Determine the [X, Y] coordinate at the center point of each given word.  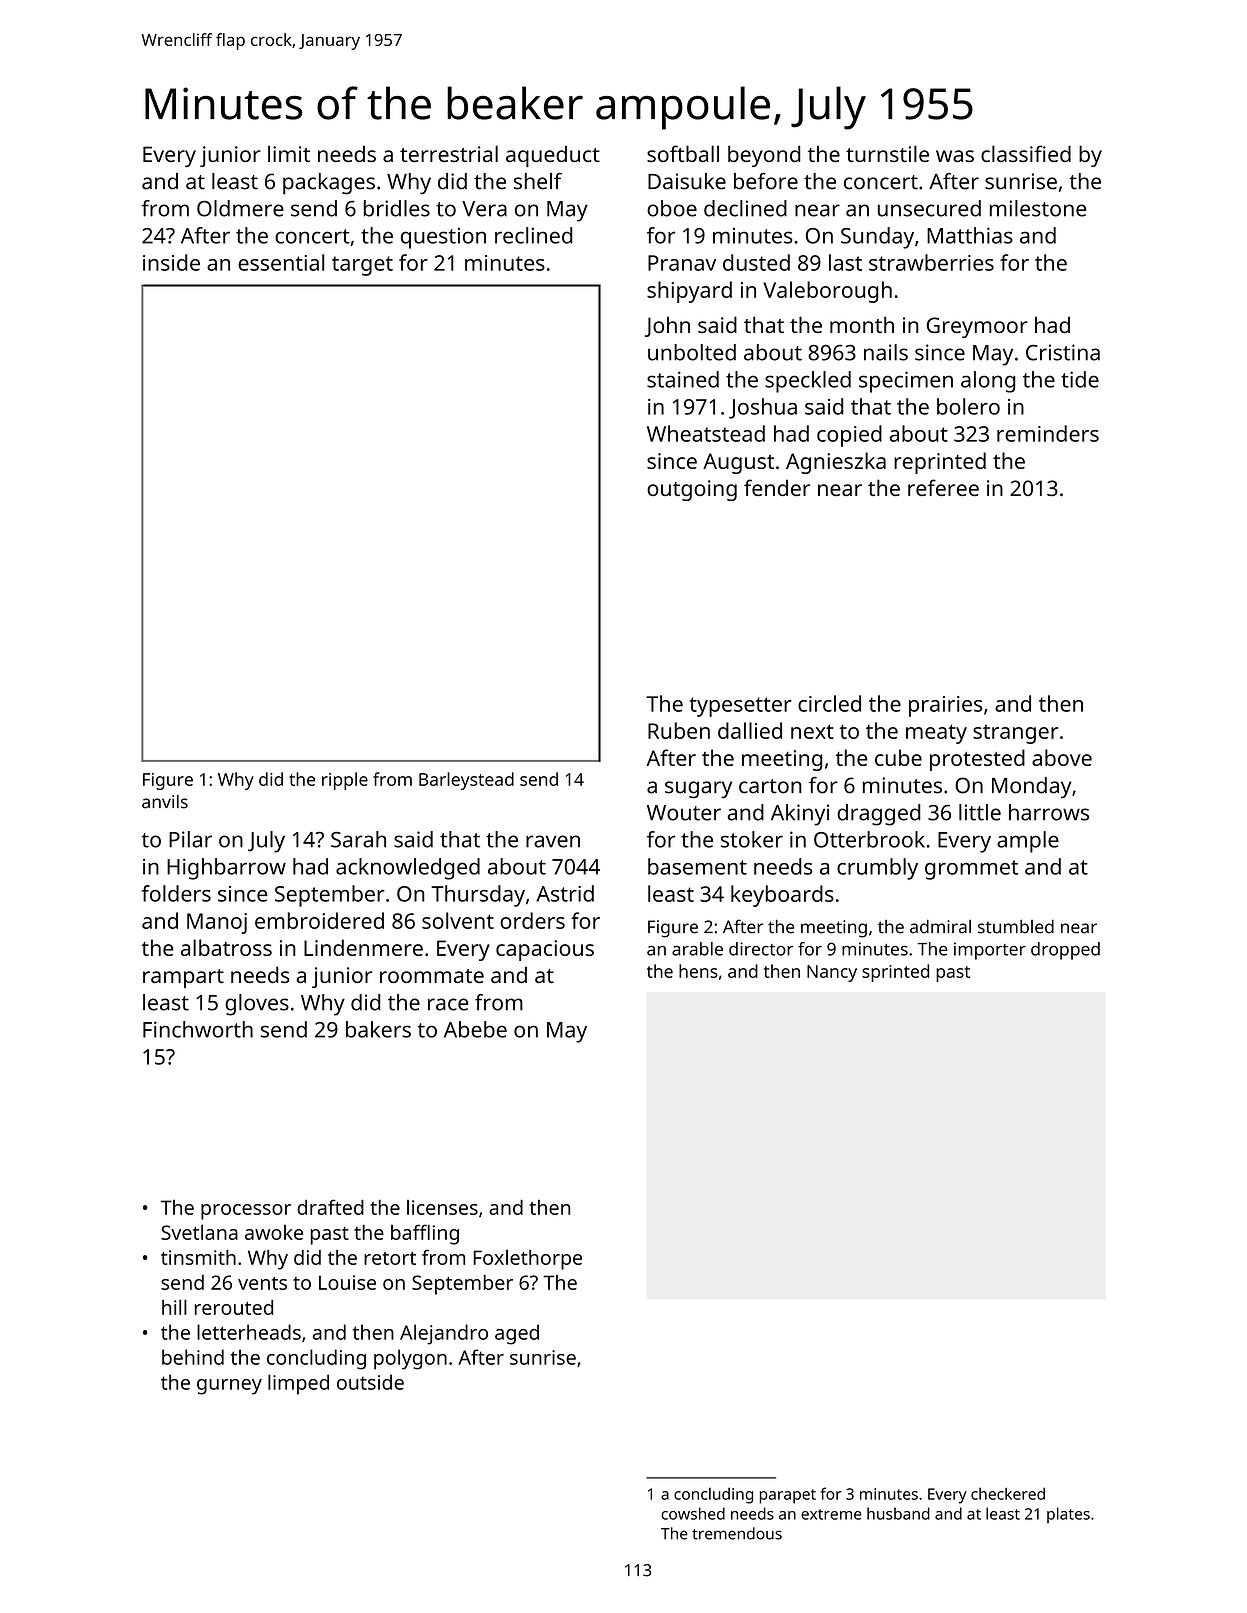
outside [370, 1382]
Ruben [679, 730]
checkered [1008, 1493]
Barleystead [466, 781]
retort [390, 1258]
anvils [165, 802]
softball [683, 153]
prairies [946, 706]
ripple [345, 781]
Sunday [877, 238]
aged [517, 1334]
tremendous [737, 1533]
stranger [1015, 734]
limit [289, 153]
